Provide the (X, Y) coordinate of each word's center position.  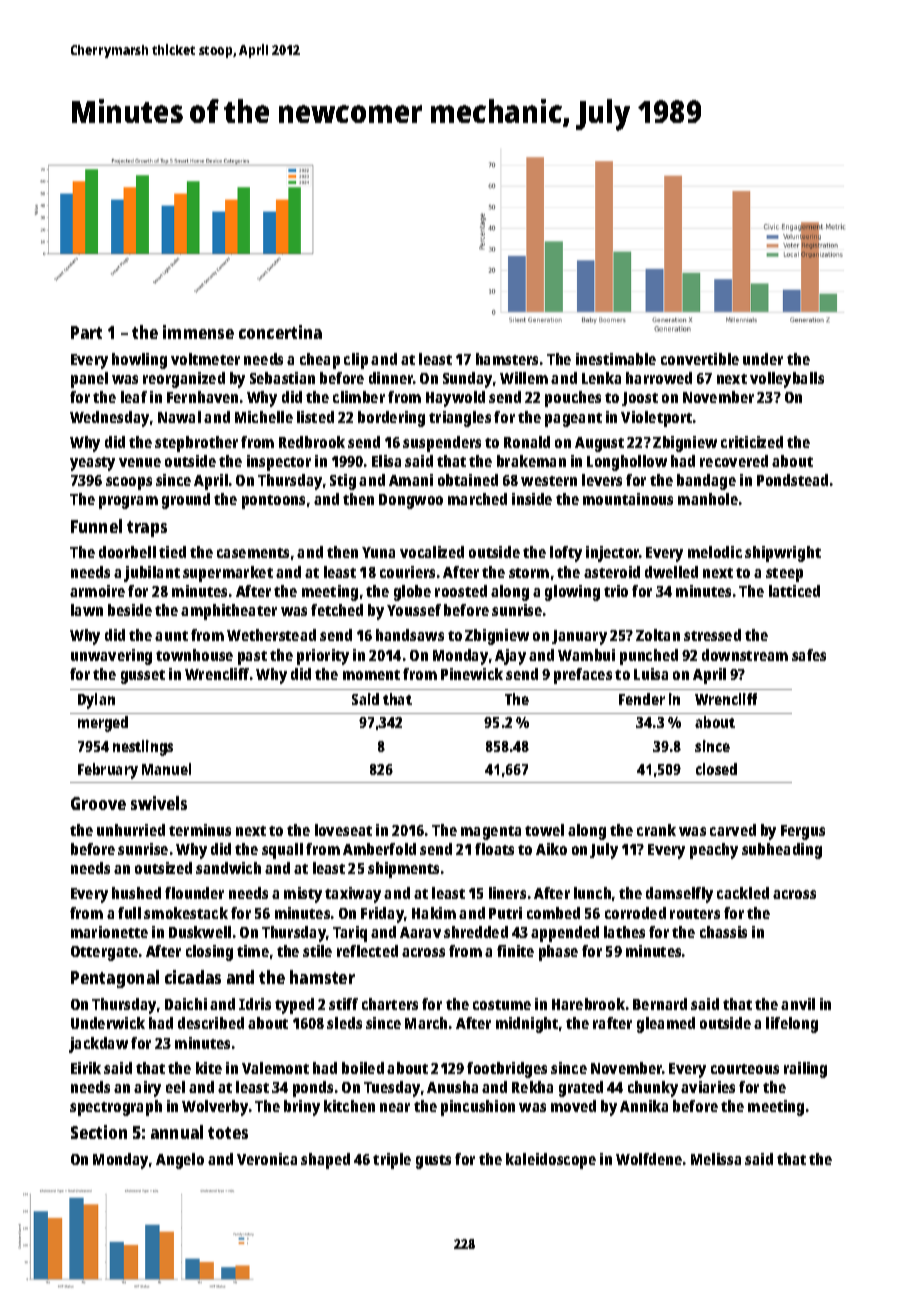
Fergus (803, 832)
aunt (171, 636)
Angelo (180, 1161)
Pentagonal (115, 979)
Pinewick (472, 674)
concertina (280, 332)
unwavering (111, 657)
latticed (794, 591)
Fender (642, 699)
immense (198, 332)
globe (412, 593)
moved (573, 1106)
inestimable (616, 359)
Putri (505, 913)
